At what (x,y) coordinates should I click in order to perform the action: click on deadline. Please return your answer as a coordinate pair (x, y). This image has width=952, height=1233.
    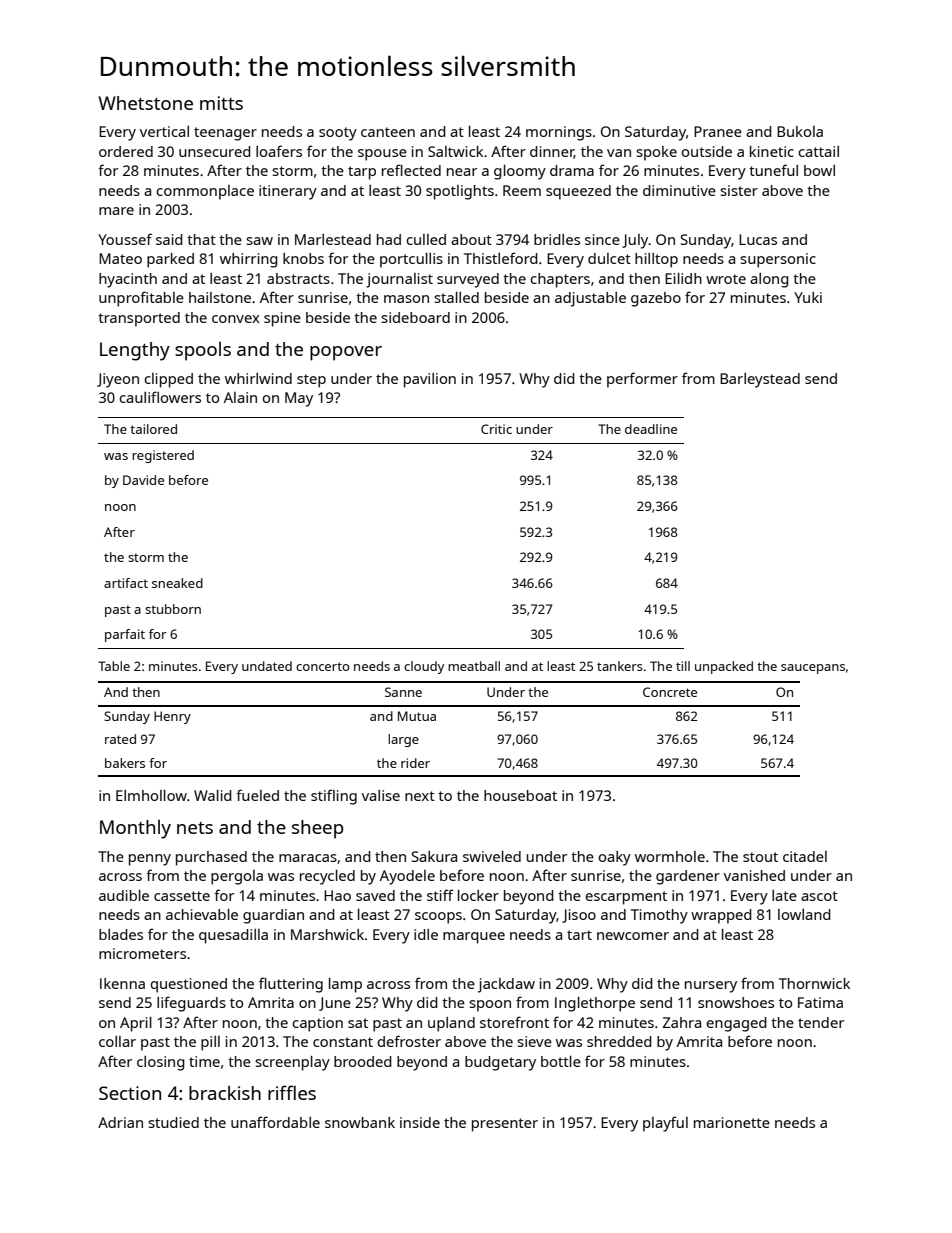
    Looking at the image, I should click on (651, 429).
